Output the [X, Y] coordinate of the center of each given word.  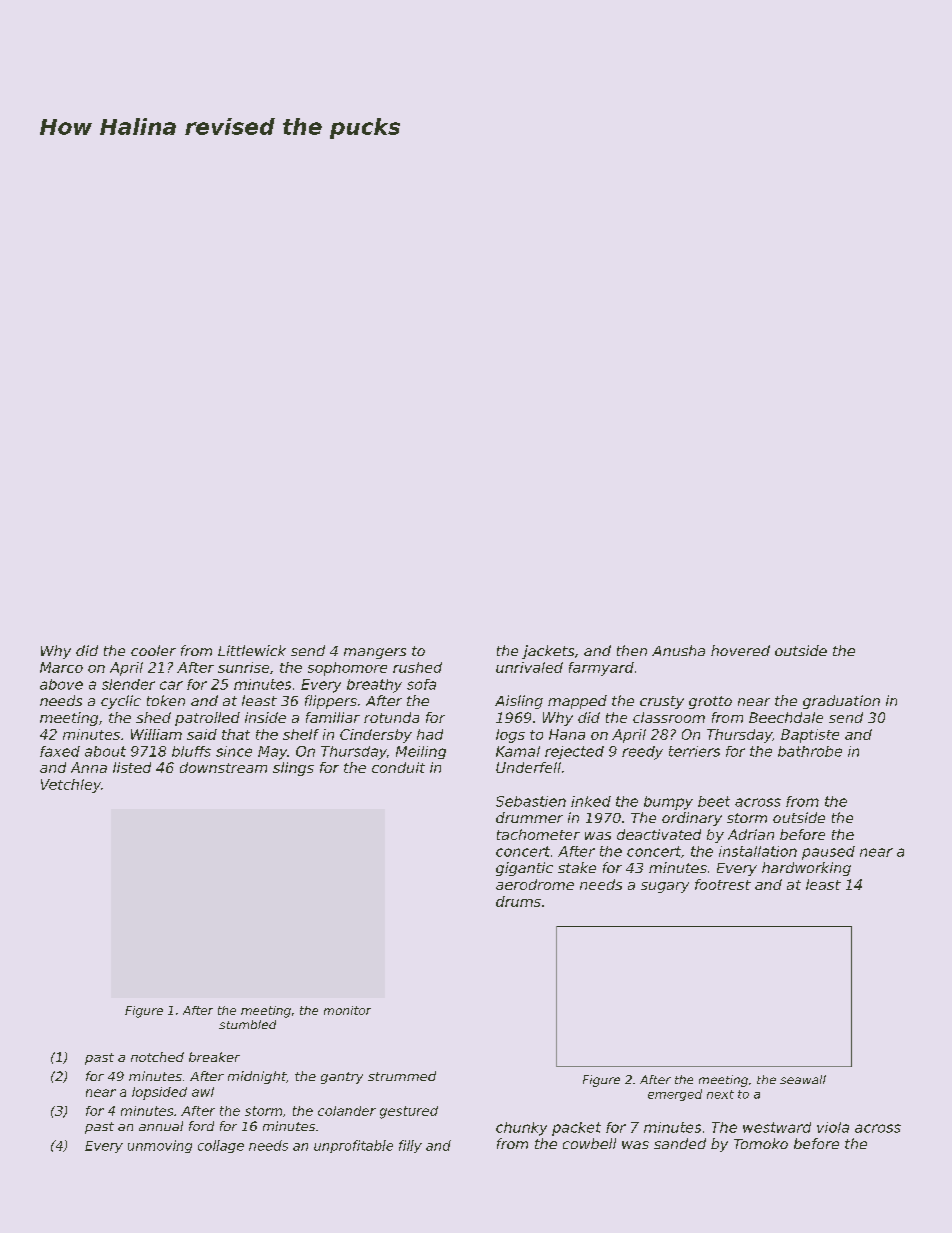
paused [828, 853]
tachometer [538, 834]
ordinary [692, 819]
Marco [61, 667]
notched [157, 1057]
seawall [803, 1079]
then [632, 650]
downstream [223, 767]
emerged [675, 1095]
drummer [529, 817]
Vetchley [71, 786]
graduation [841, 702]
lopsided [159, 1093]
